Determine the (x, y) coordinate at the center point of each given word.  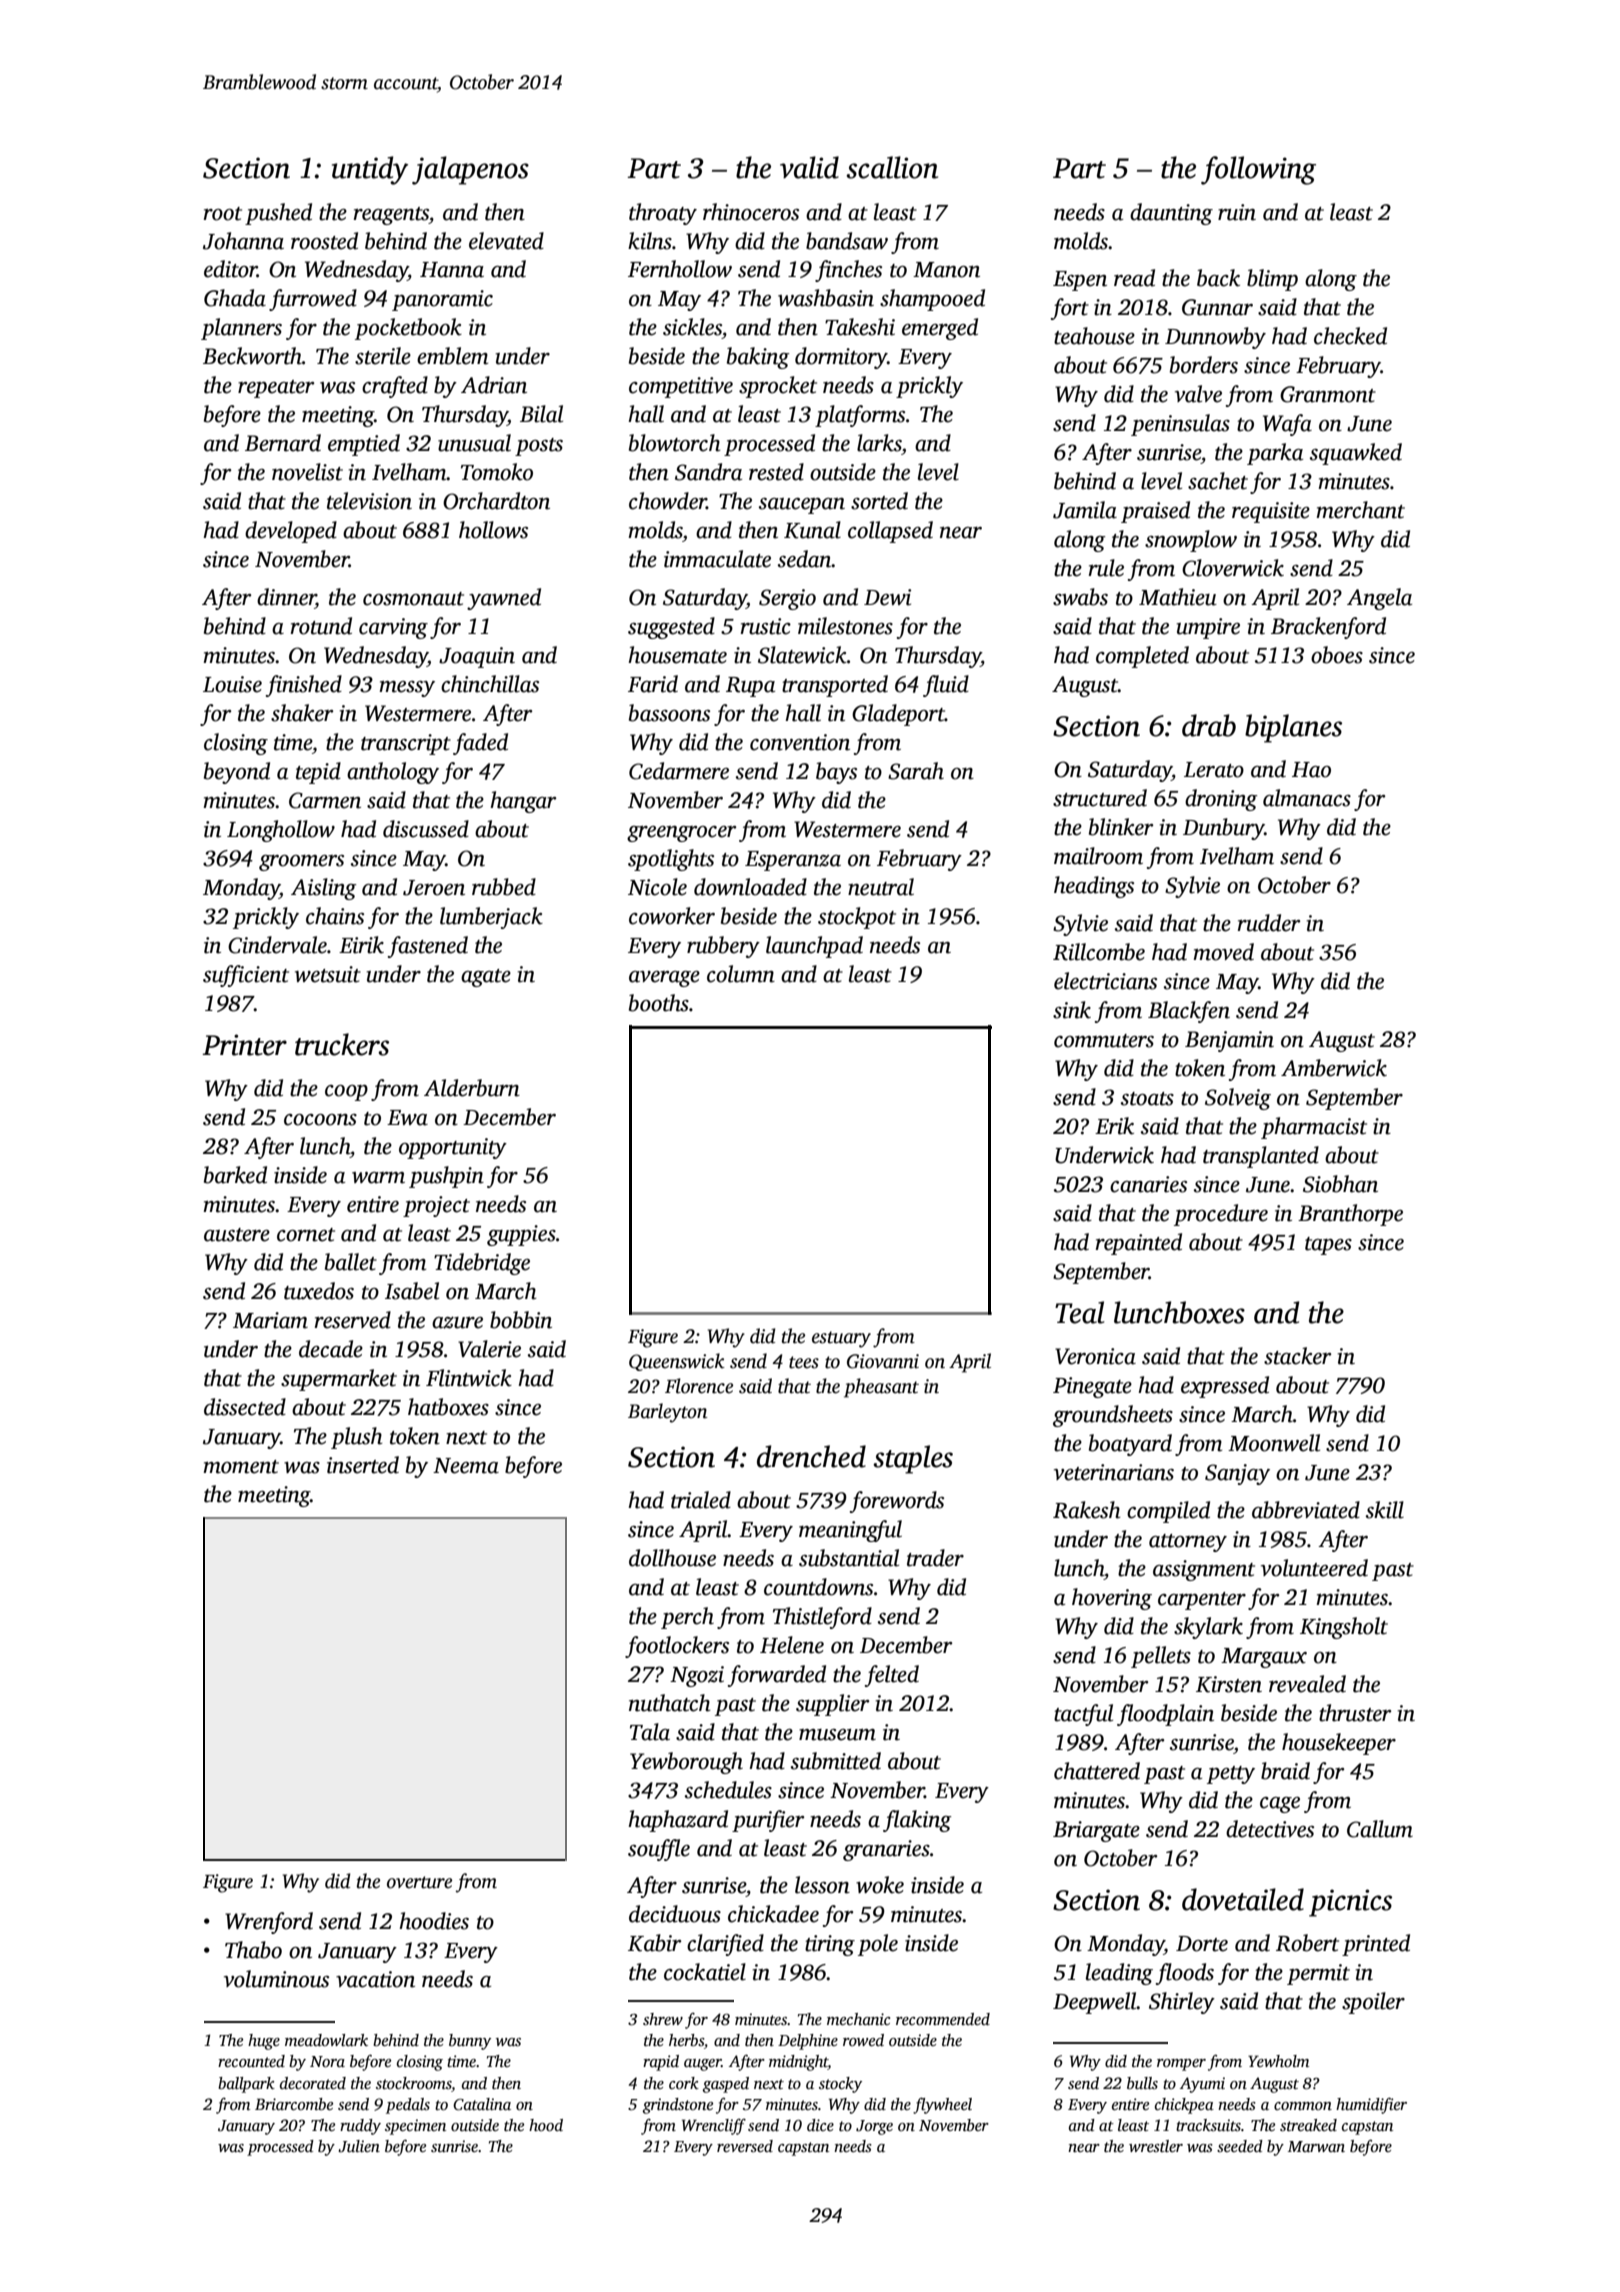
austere (237, 1235)
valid (809, 167)
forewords (897, 1502)
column (741, 974)
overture (419, 1882)
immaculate (717, 559)
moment (241, 1467)
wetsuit (328, 974)
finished (304, 686)
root (223, 214)
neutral (881, 887)
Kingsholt (1344, 1628)
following (1258, 170)
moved (1223, 952)
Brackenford (1328, 628)
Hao (1311, 770)
